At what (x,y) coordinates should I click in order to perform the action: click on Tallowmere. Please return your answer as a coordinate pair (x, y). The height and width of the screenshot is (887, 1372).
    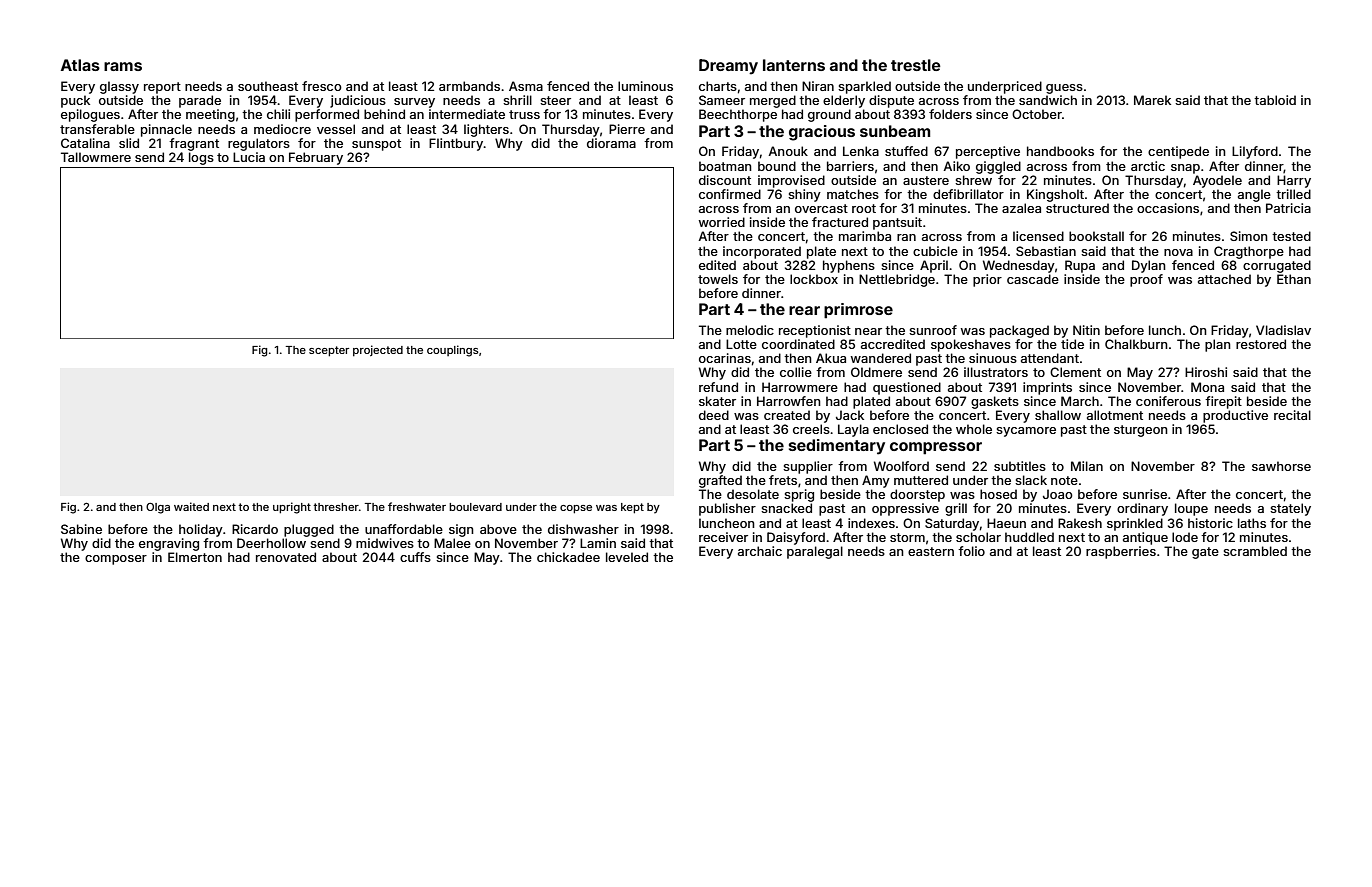
    Looking at the image, I should click on (96, 157).
